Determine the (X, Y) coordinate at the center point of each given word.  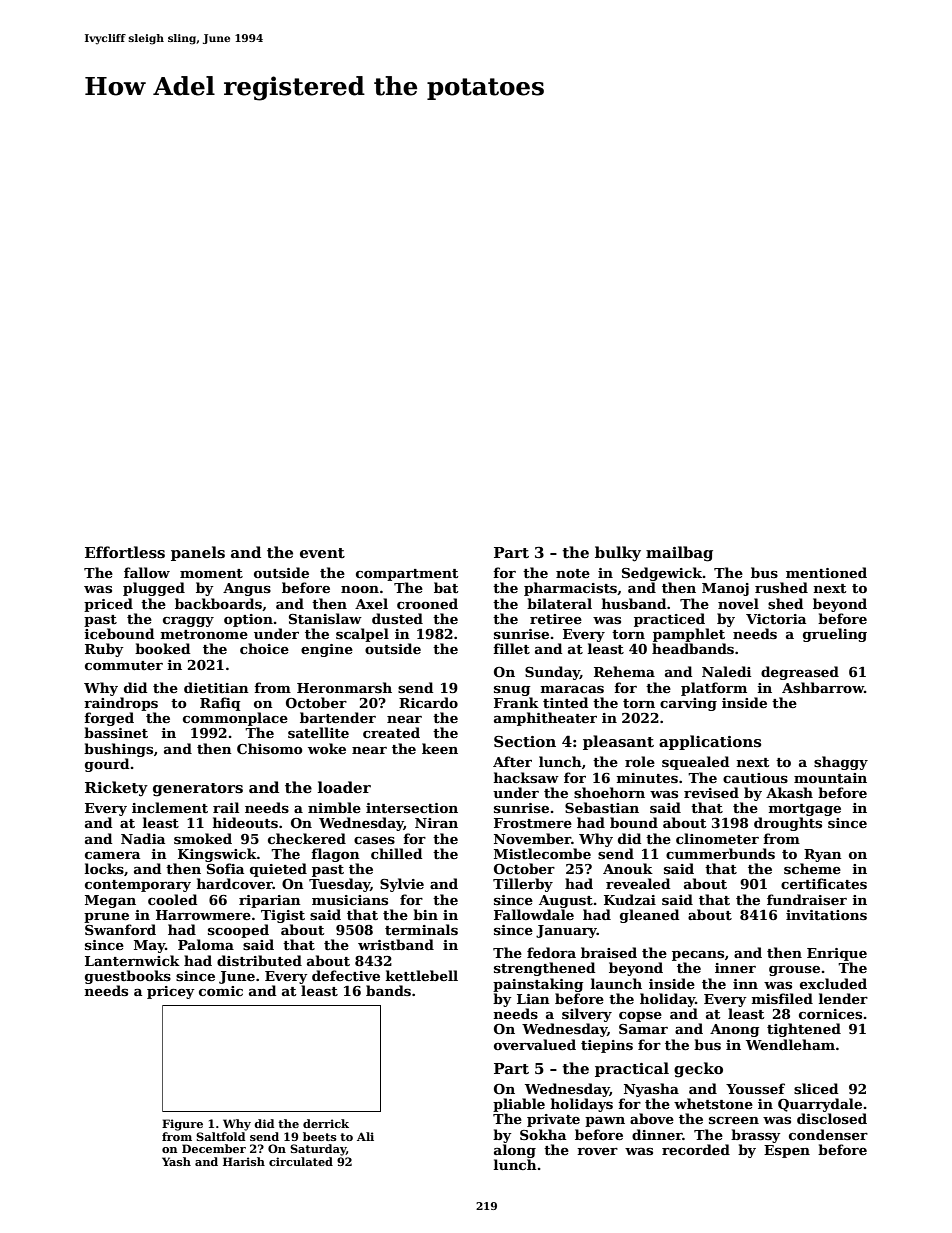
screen (734, 1120)
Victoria (776, 619)
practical (632, 1069)
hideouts (245, 822)
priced (108, 605)
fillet (511, 648)
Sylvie (402, 885)
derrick (326, 1123)
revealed (638, 883)
